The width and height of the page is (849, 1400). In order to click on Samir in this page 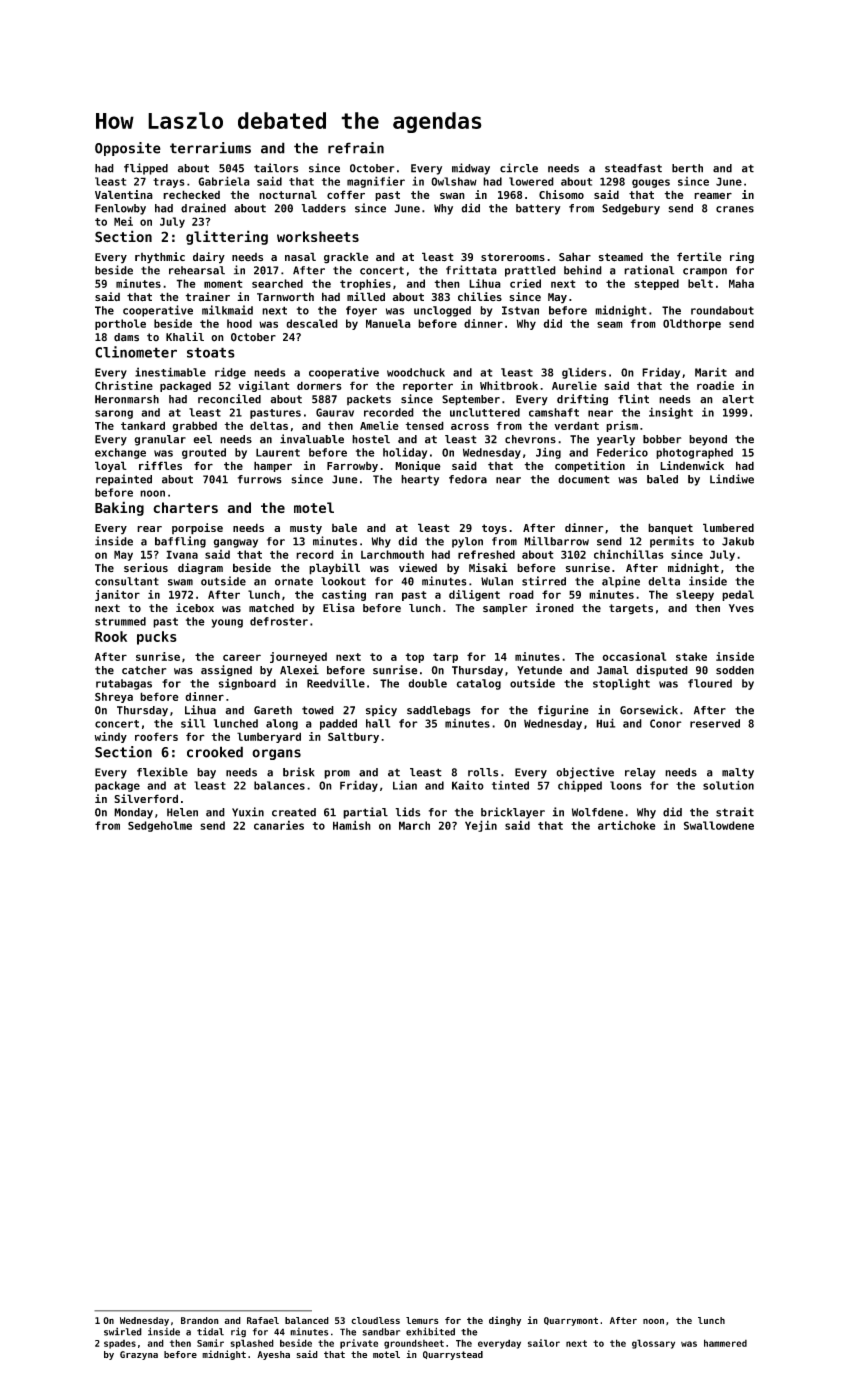, I will do `click(210, 1343)`.
